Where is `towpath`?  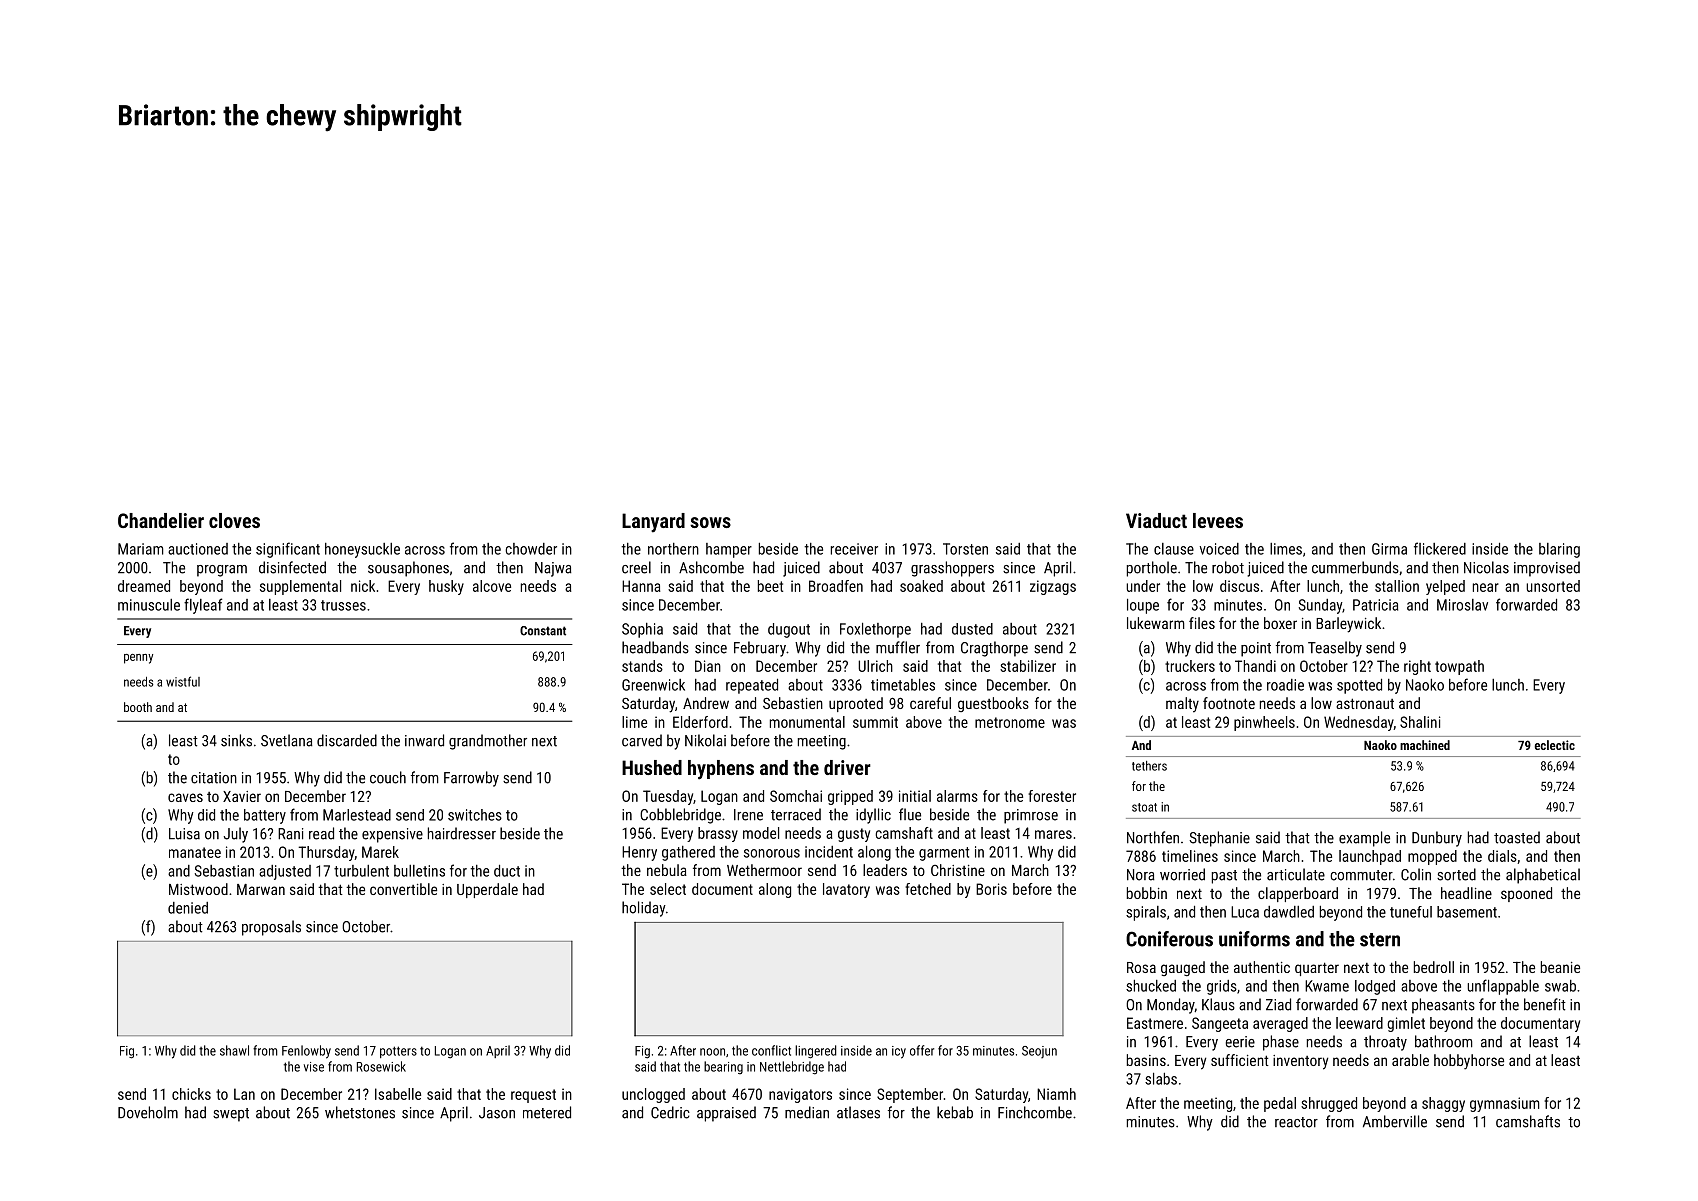 towpath is located at coordinates (1459, 667).
